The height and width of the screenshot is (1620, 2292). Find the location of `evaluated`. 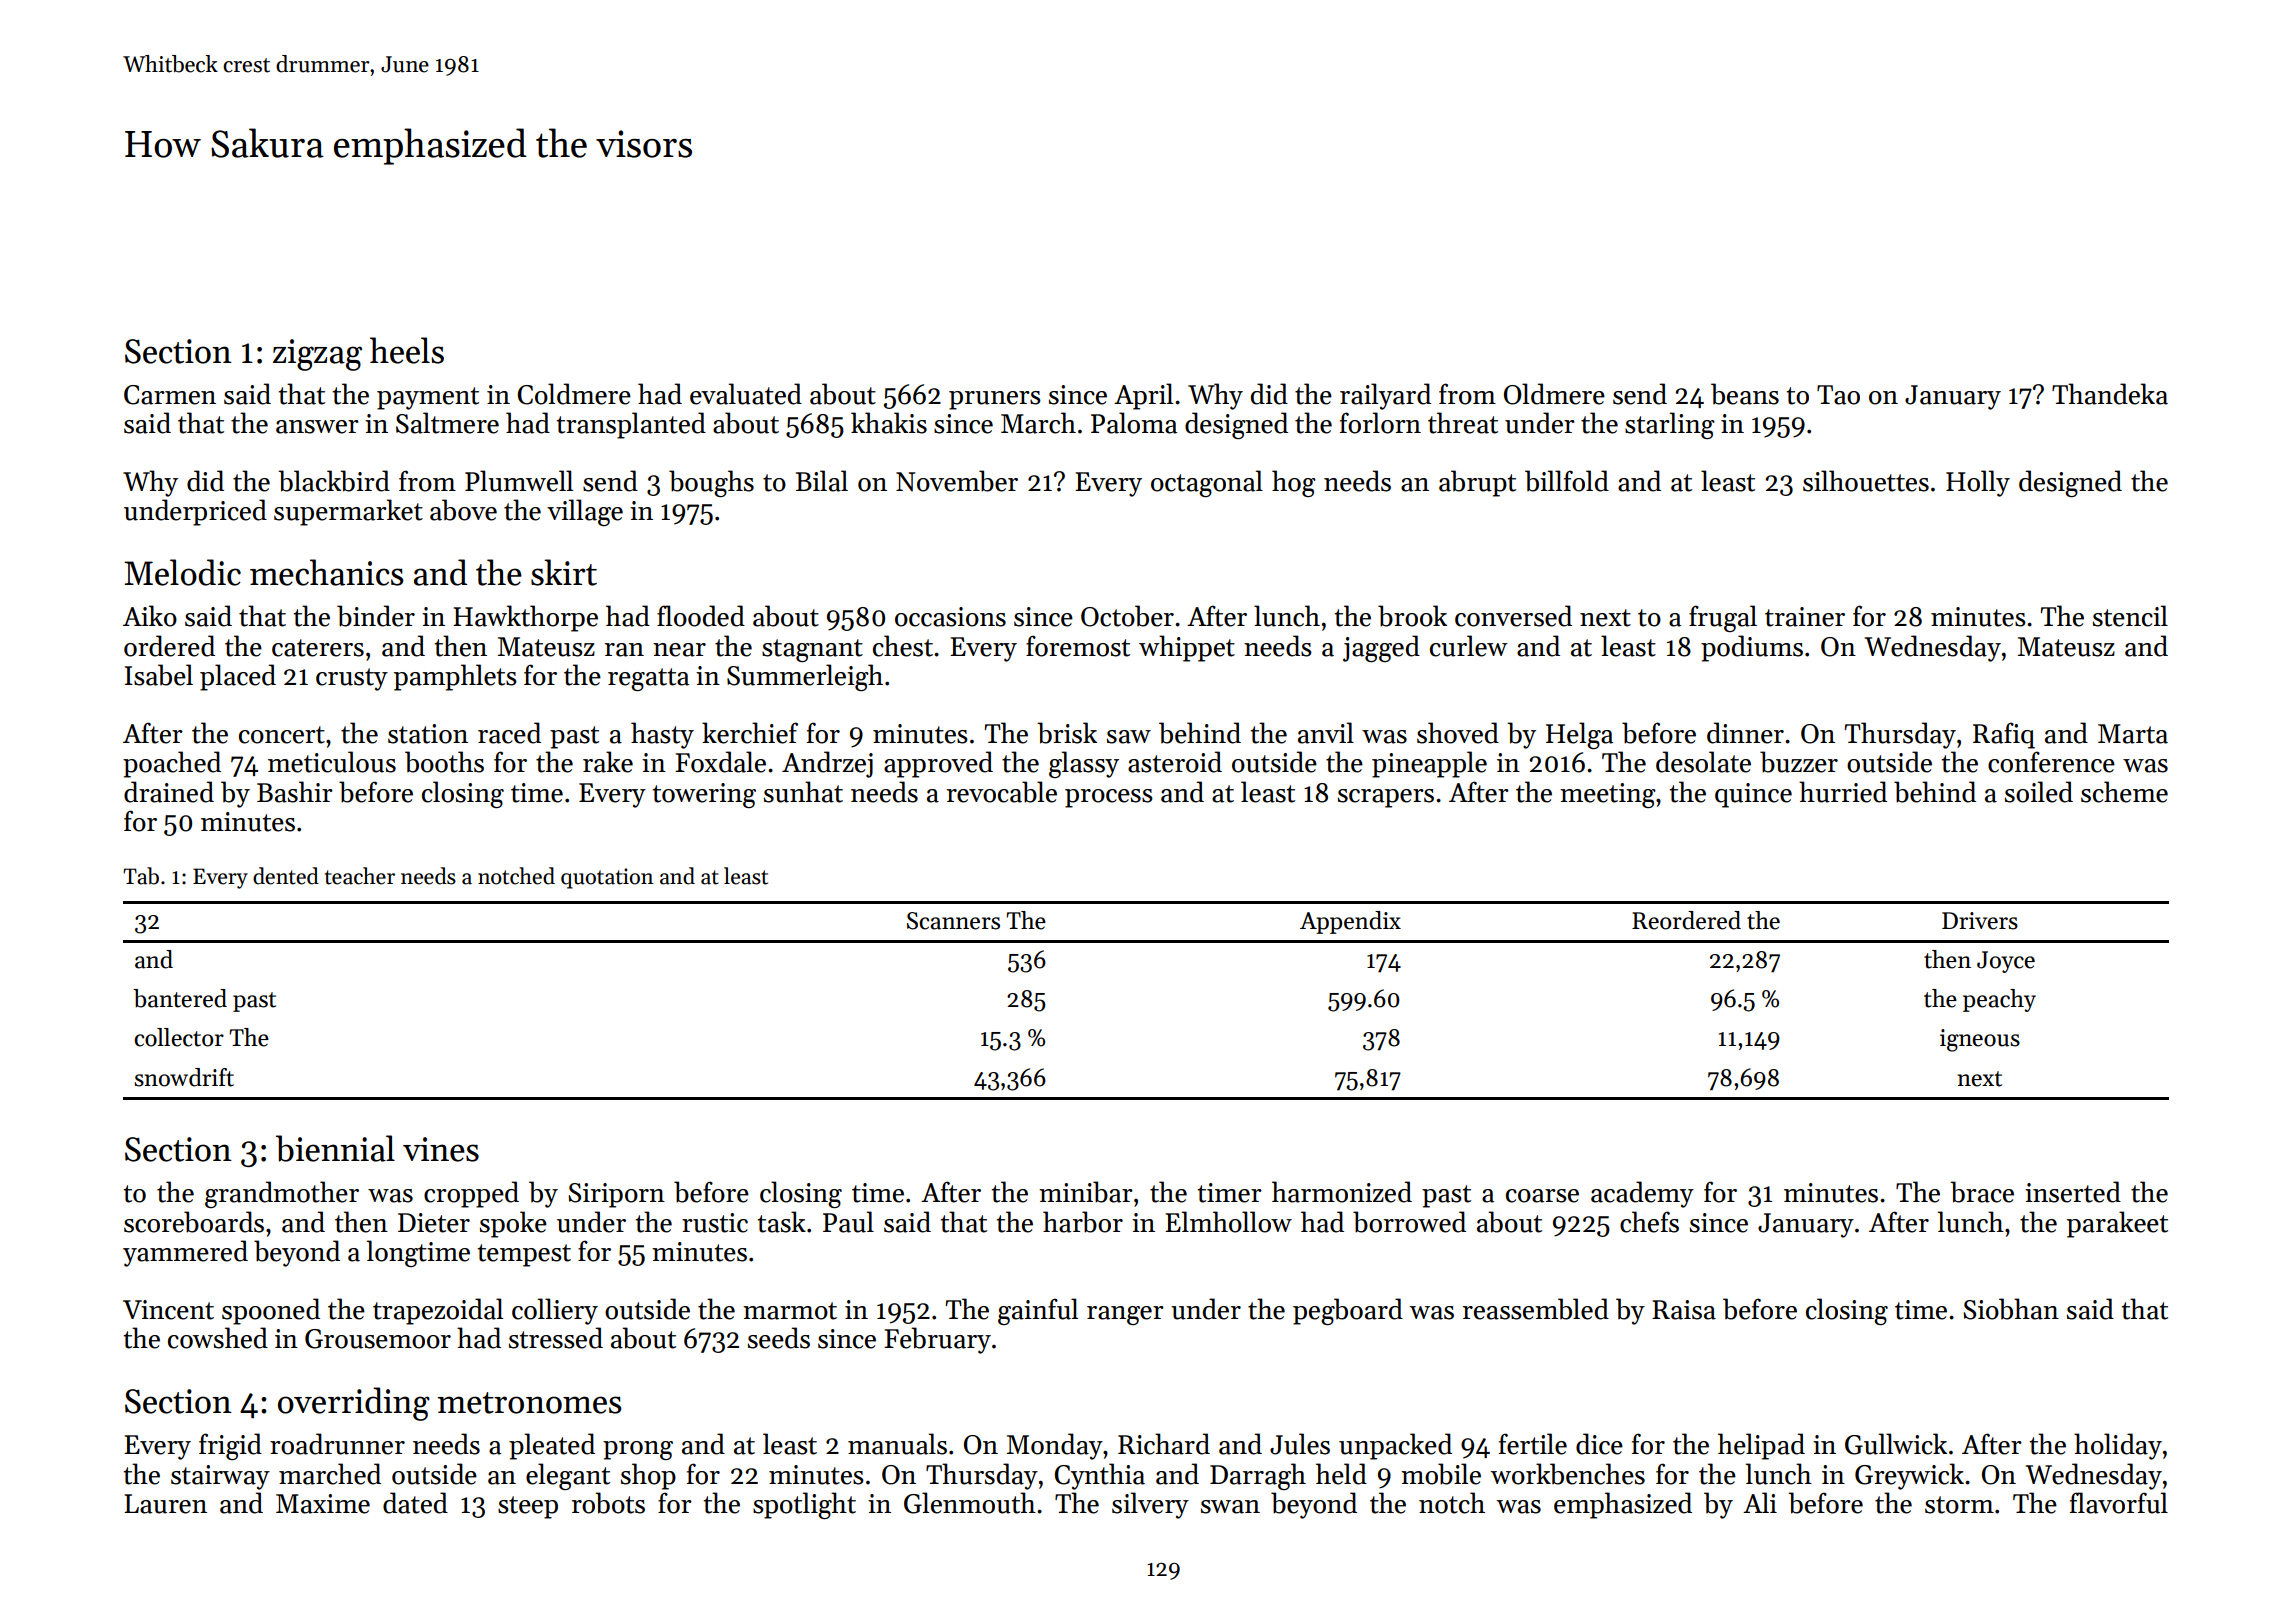

evaluated is located at coordinates (746, 394).
